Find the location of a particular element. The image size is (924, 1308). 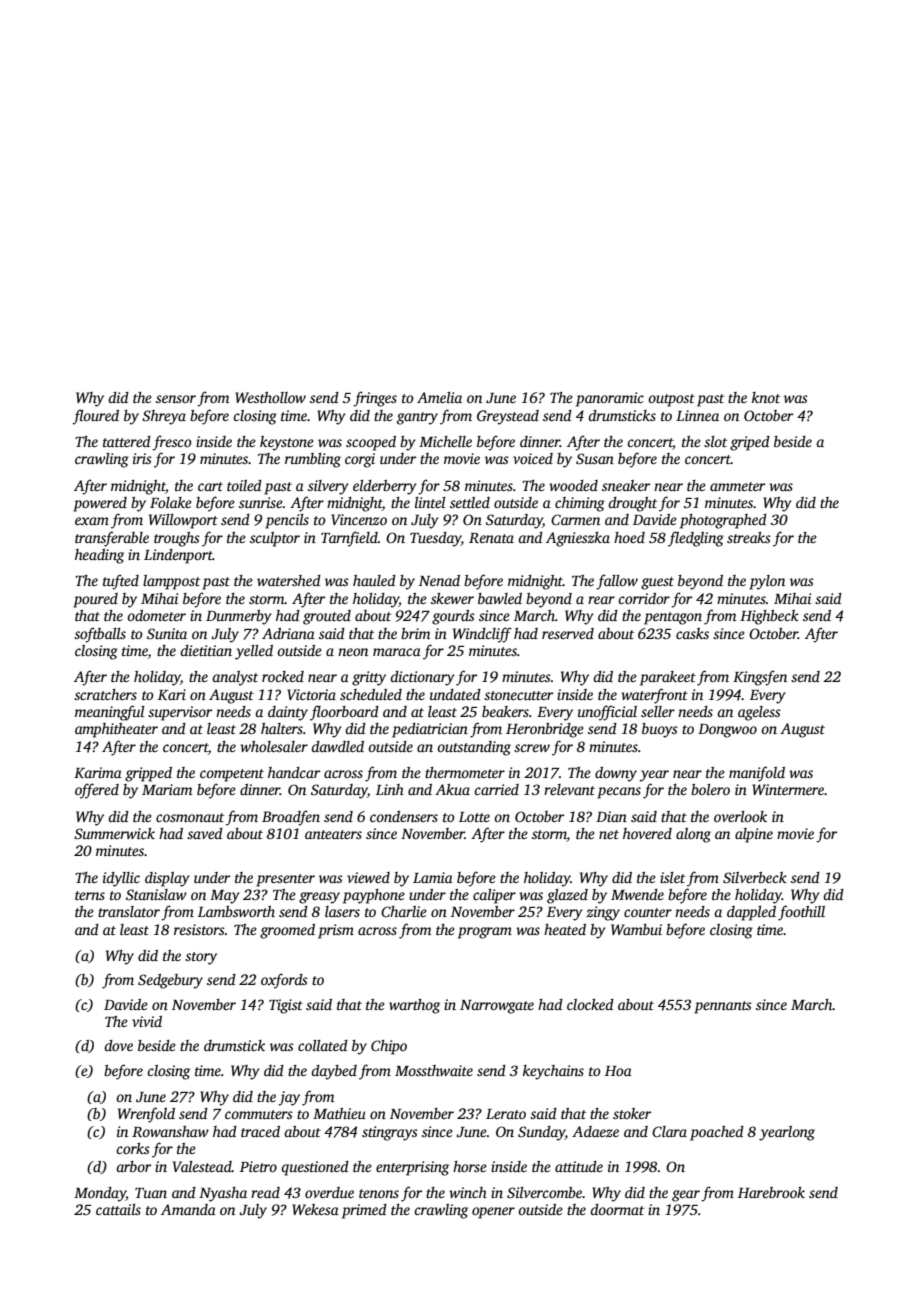

foothill is located at coordinates (801, 913).
